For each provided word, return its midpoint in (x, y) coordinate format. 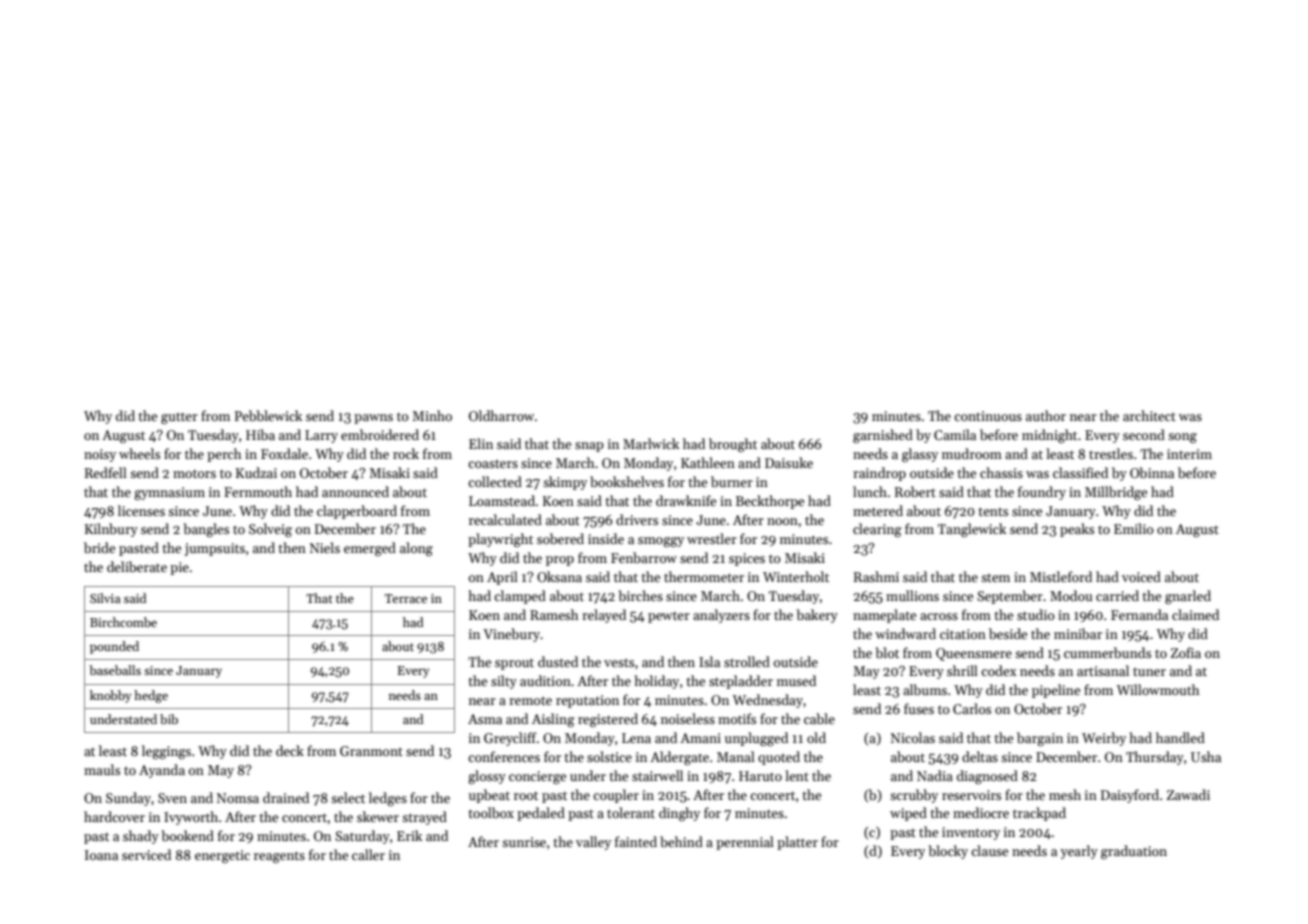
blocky (948, 852)
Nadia (935, 775)
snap (589, 447)
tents (993, 511)
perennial (745, 843)
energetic (222, 856)
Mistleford (1061, 576)
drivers (637, 519)
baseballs (115, 670)
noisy (100, 455)
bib (169, 719)
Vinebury (511, 635)
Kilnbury (111, 530)
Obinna (1152, 472)
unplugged (756, 739)
